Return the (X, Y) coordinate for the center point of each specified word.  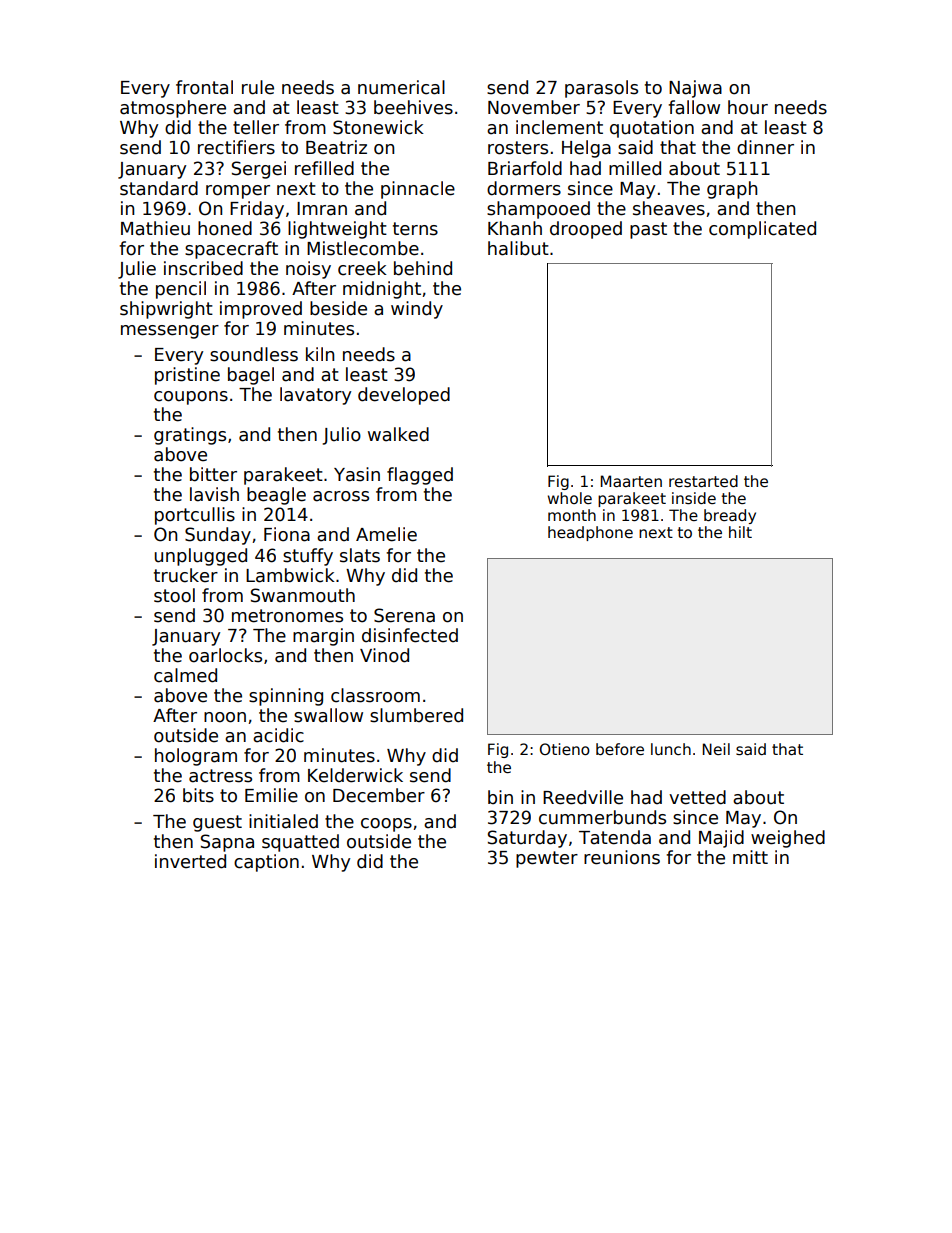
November (534, 107)
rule (258, 87)
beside (338, 308)
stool (174, 595)
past (648, 230)
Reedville (583, 797)
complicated (762, 230)
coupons (191, 398)
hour (748, 107)
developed (404, 396)
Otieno (565, 749)
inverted (190, 861)
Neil (716, 749)
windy (417, 310)
